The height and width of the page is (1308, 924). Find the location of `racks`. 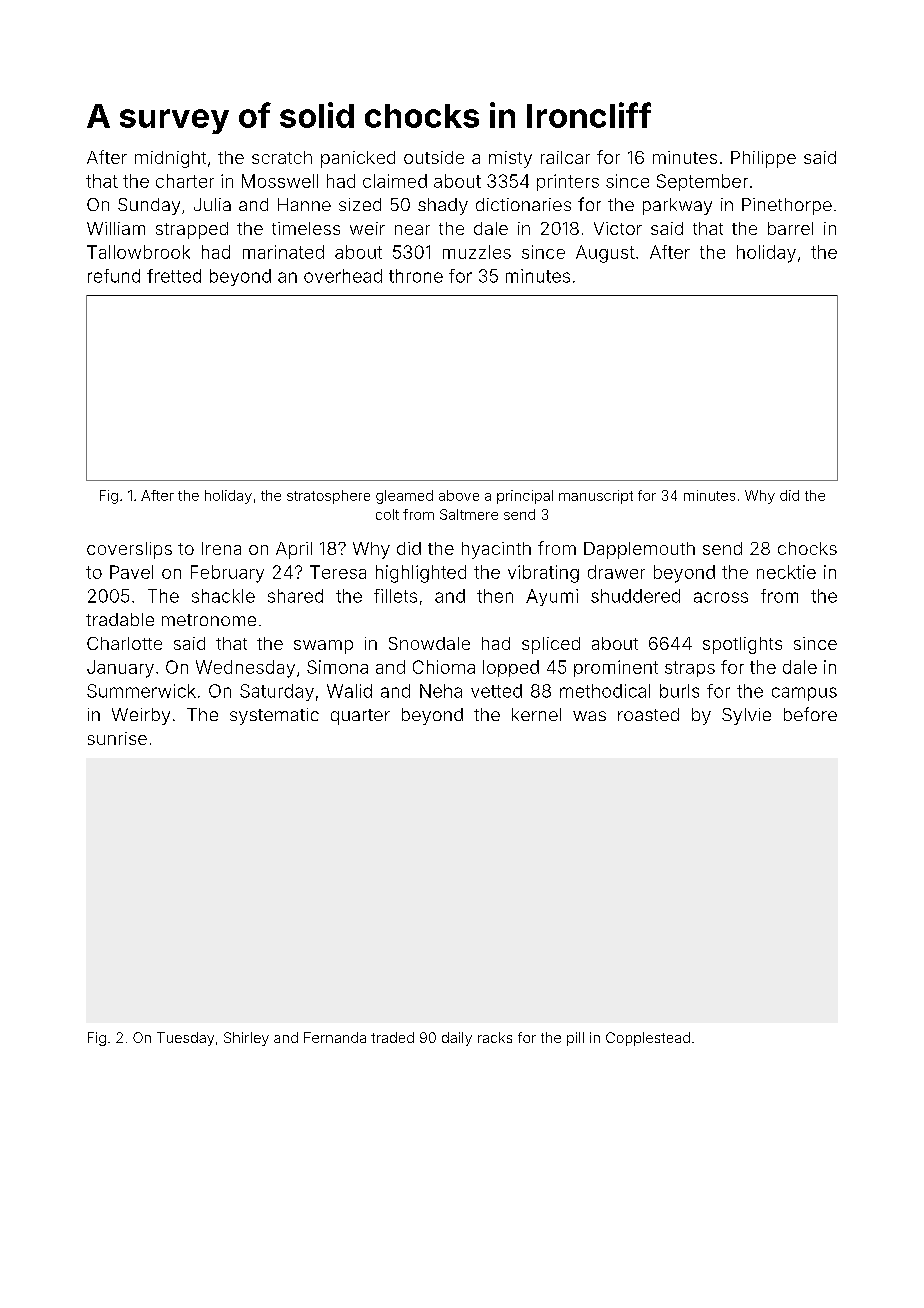

racks is located at coordinates (495, 1037).
